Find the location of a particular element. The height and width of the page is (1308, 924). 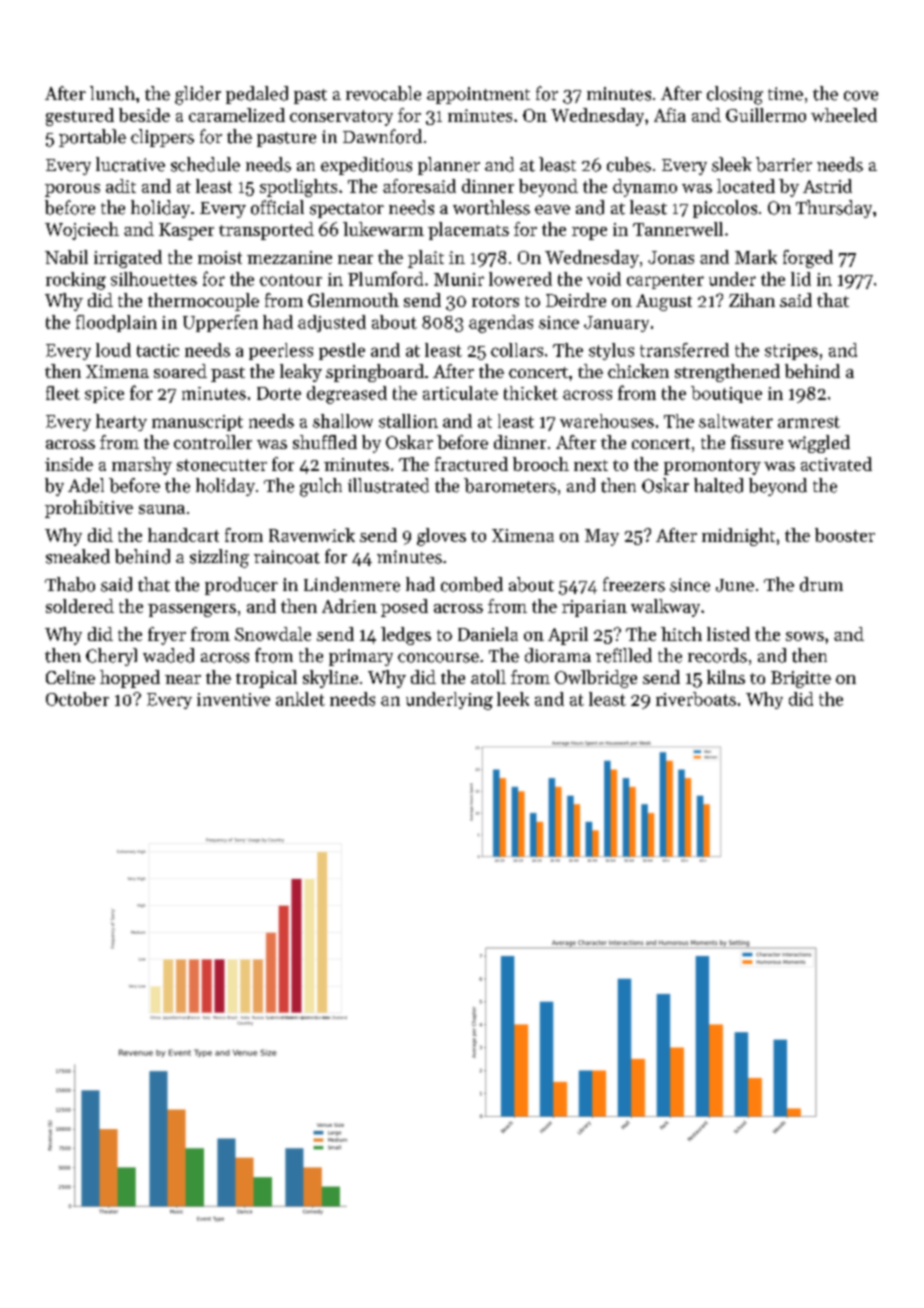

collars is located at coordinates (517, 350).
